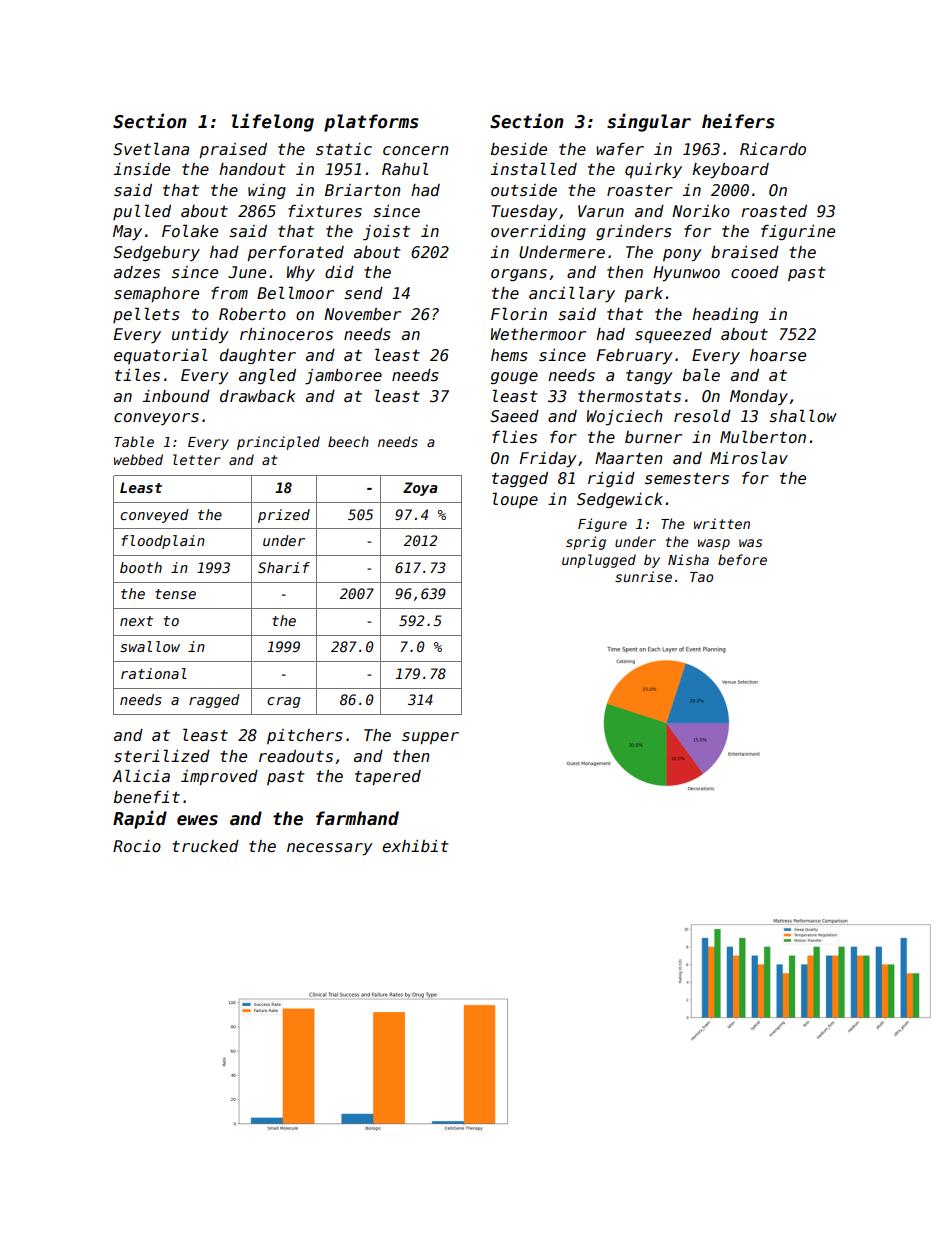  Describe the element at coordinates (330, 849) in the screenshot. I see `necessary` at that location.
